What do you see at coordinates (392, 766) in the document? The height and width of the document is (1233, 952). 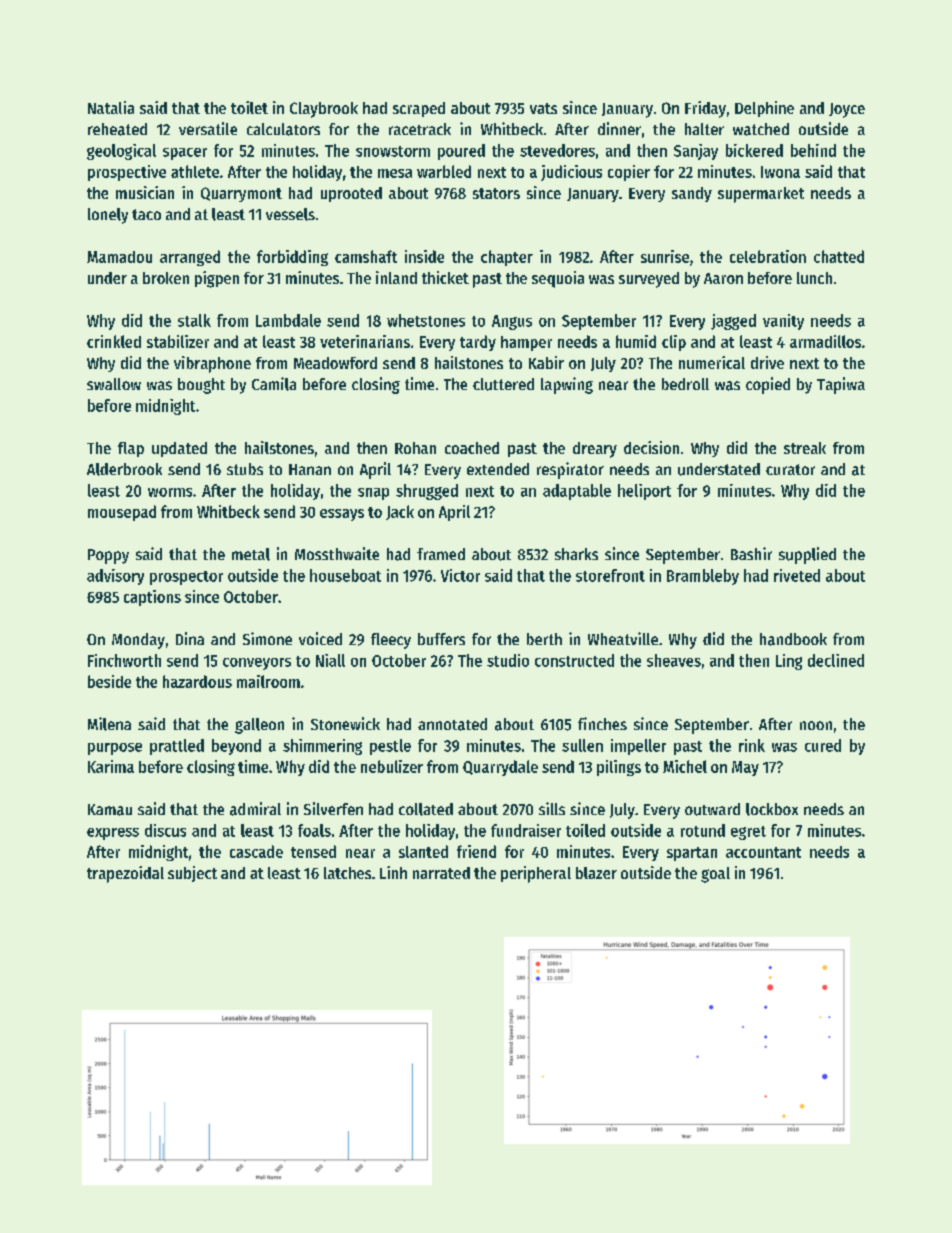 I see `nebulizer` at bounding box center [392, 766].
